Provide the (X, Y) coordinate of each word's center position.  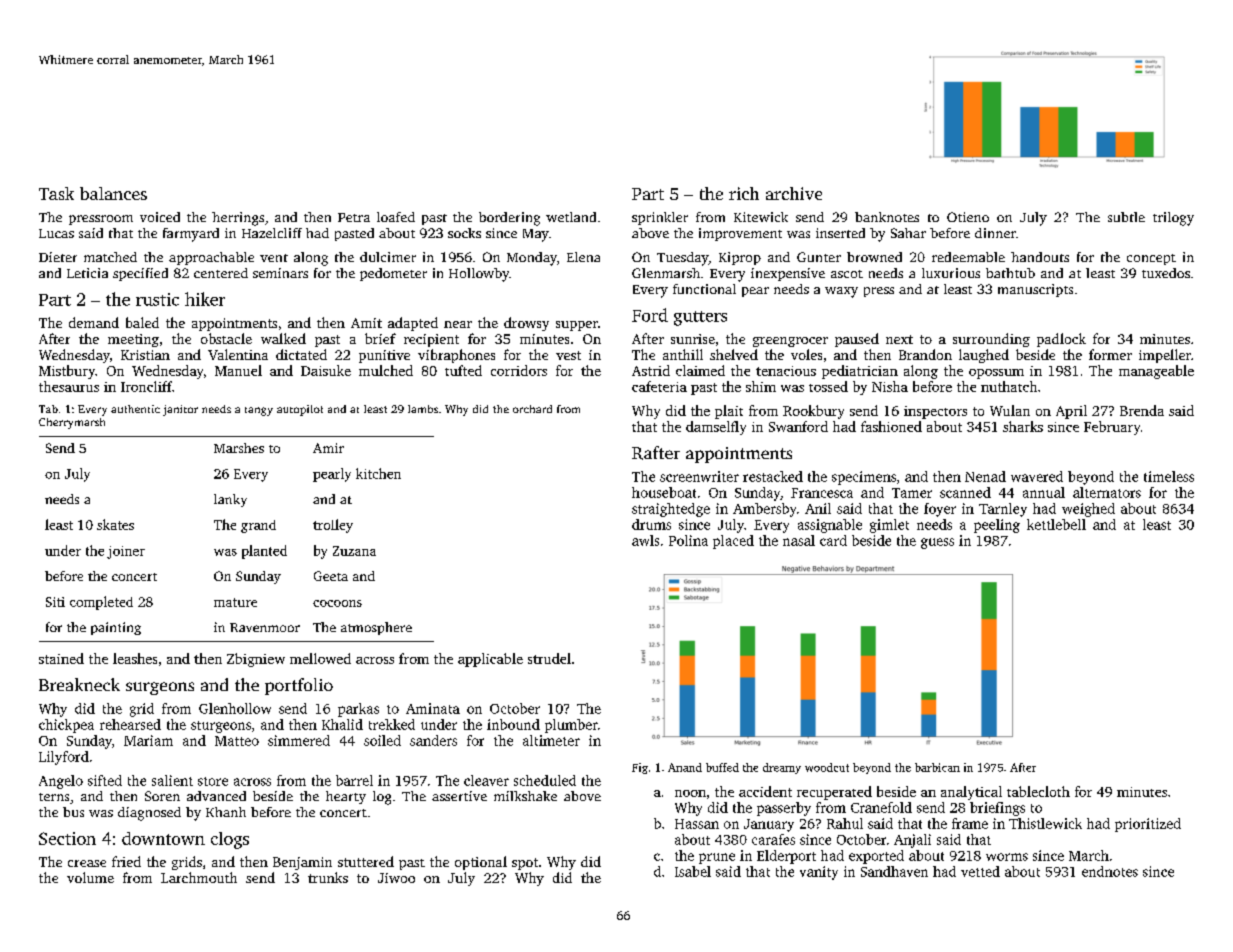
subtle (1126, 217)
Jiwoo (396, 878)
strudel (549, 658)
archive (794, 193)
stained (61, 658)
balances (113, 193)
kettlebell (1056, 524)
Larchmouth (199, 877)
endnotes (1110, 871)
